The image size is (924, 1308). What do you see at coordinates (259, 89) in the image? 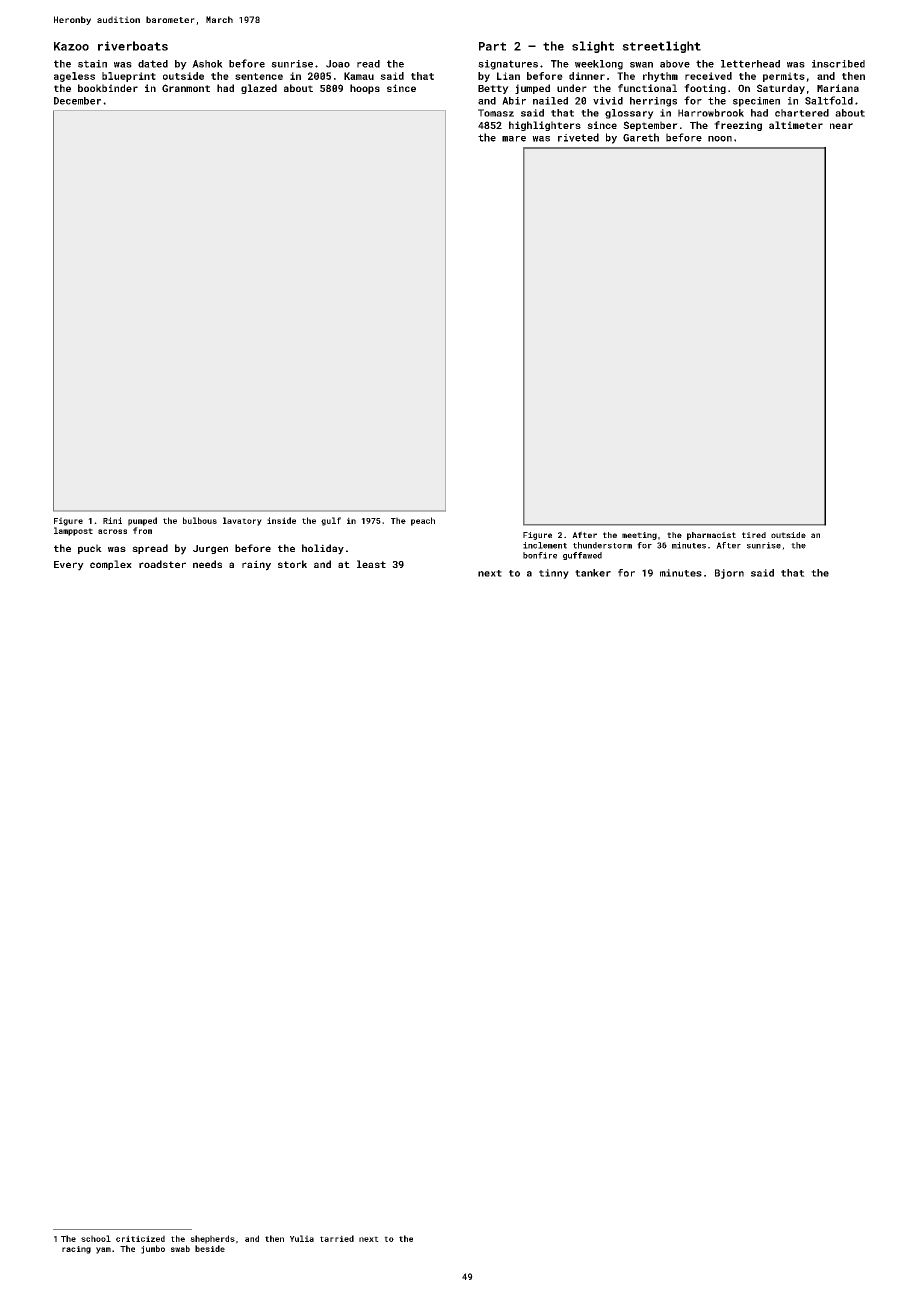
I see `glazed` at bounding box center [259, 89].
